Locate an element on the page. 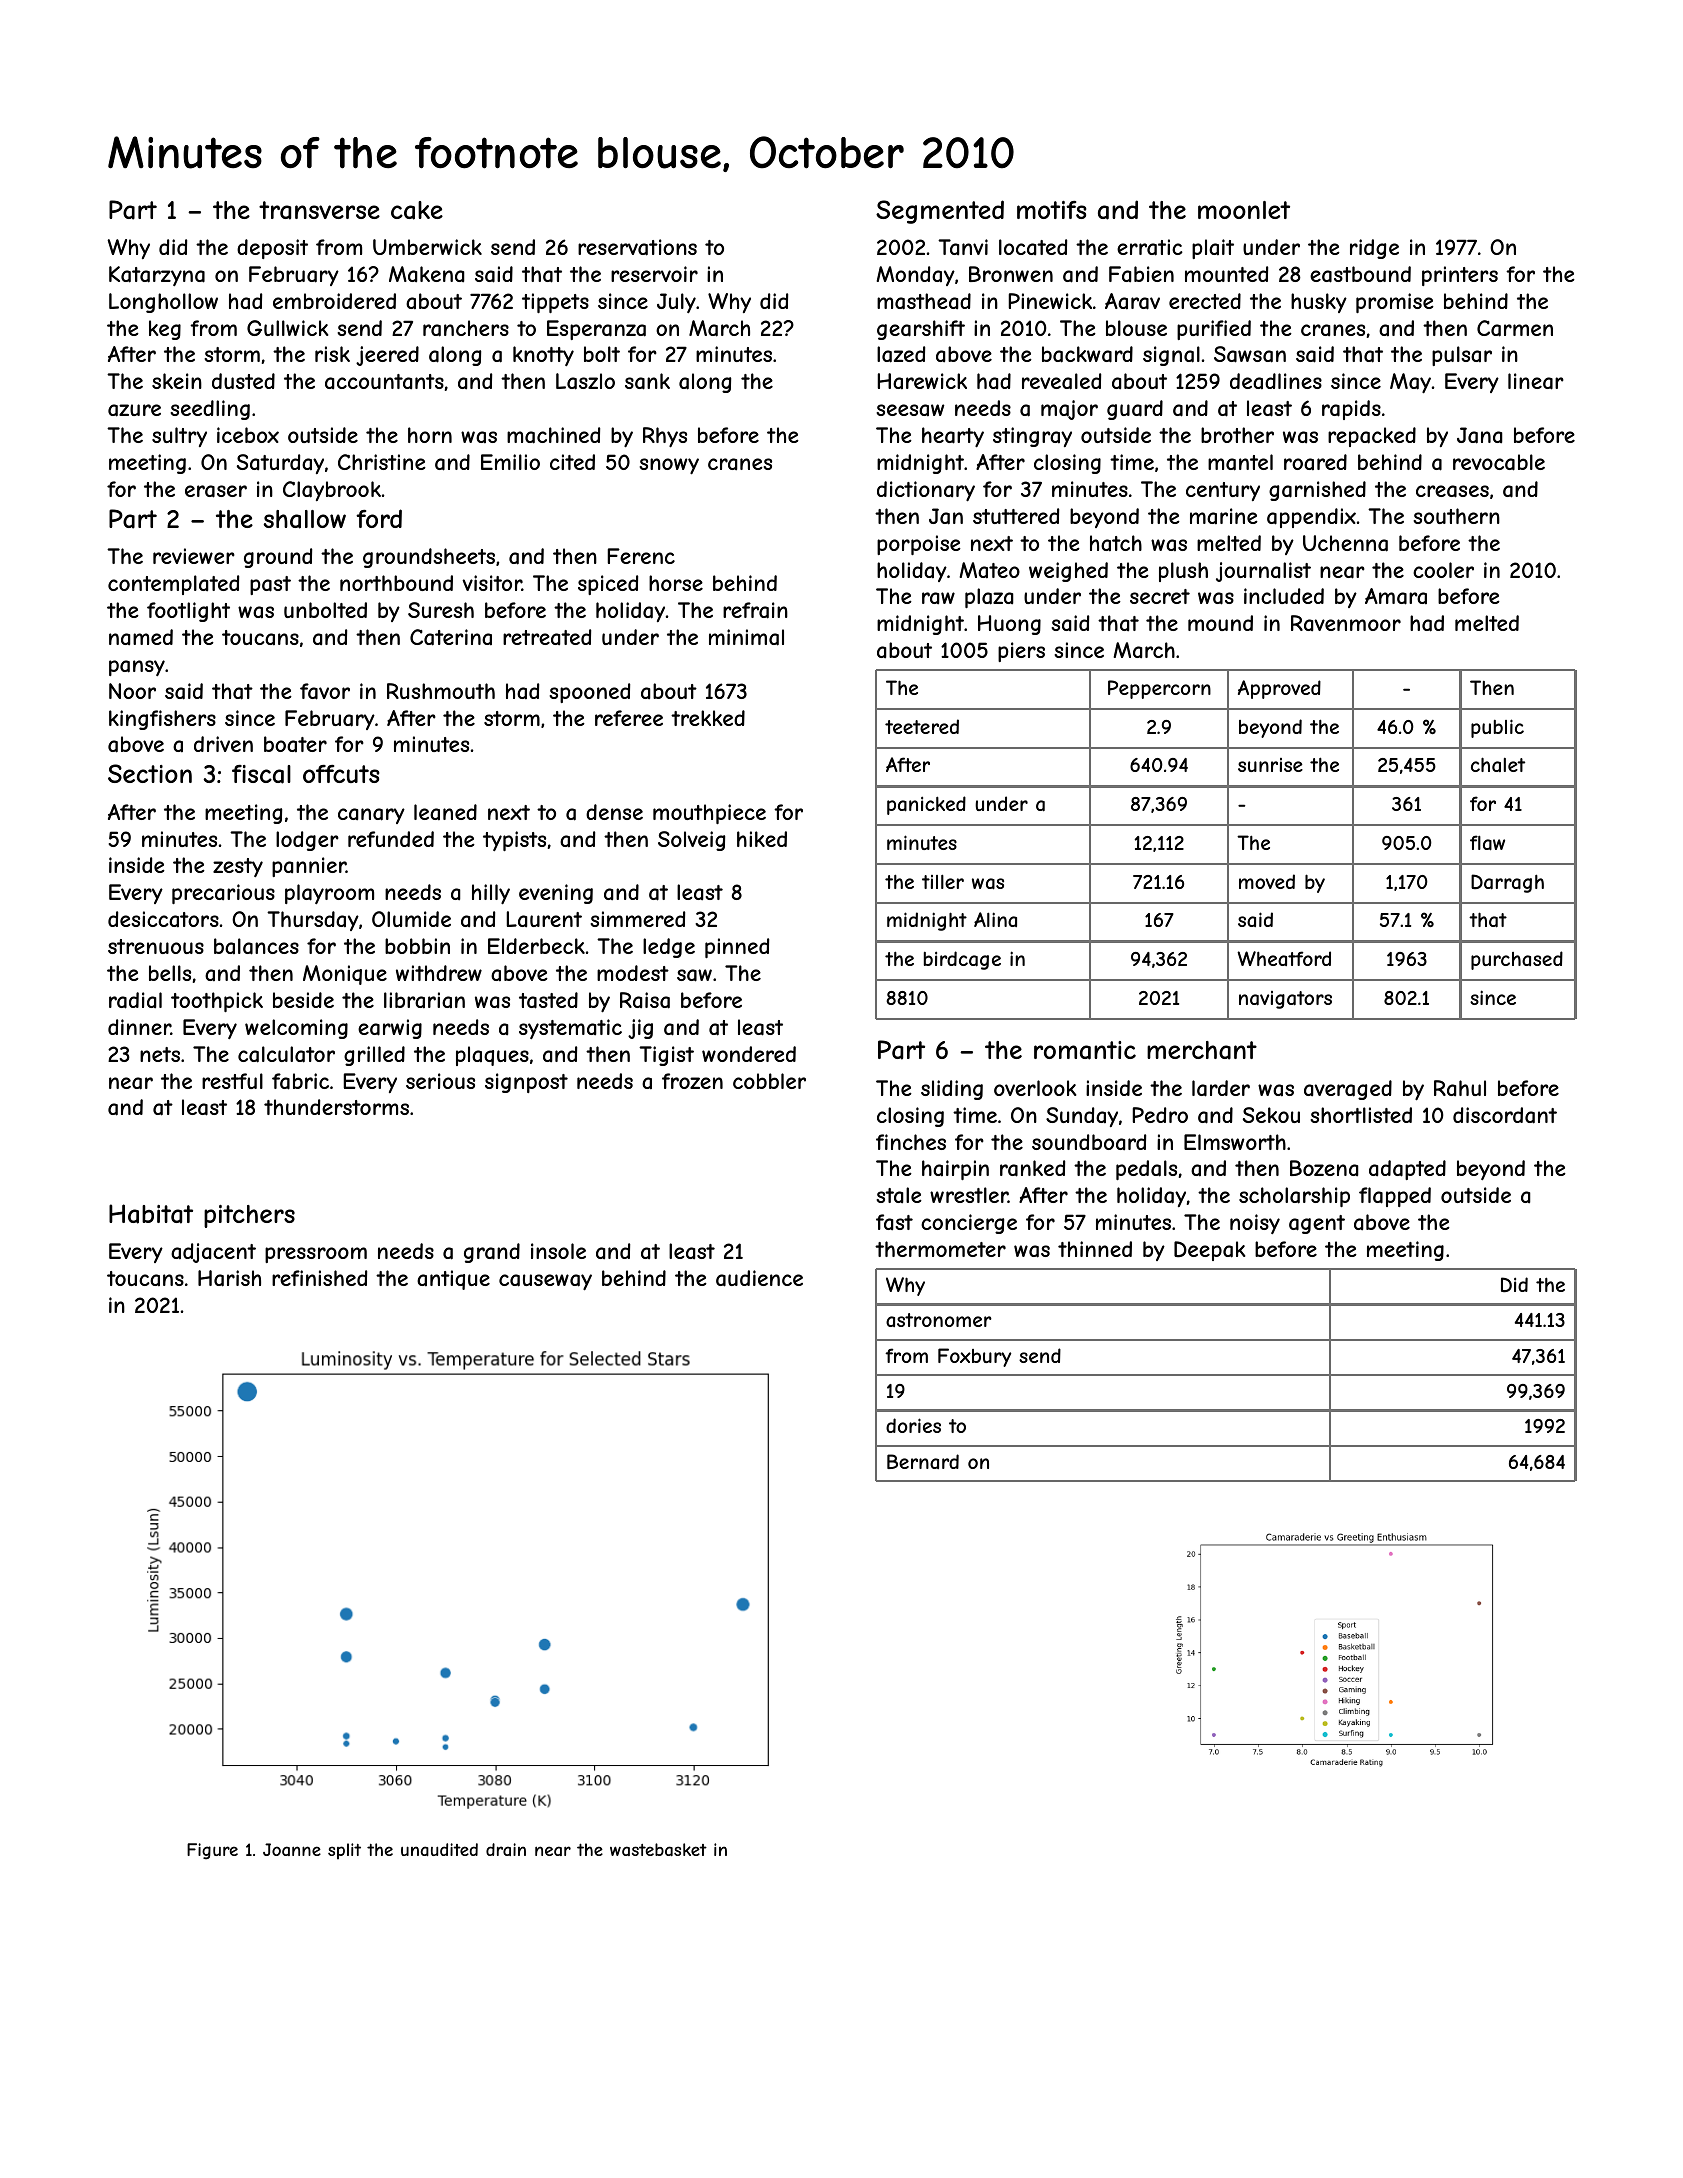  tiller is located at coordinates (943, 882).
